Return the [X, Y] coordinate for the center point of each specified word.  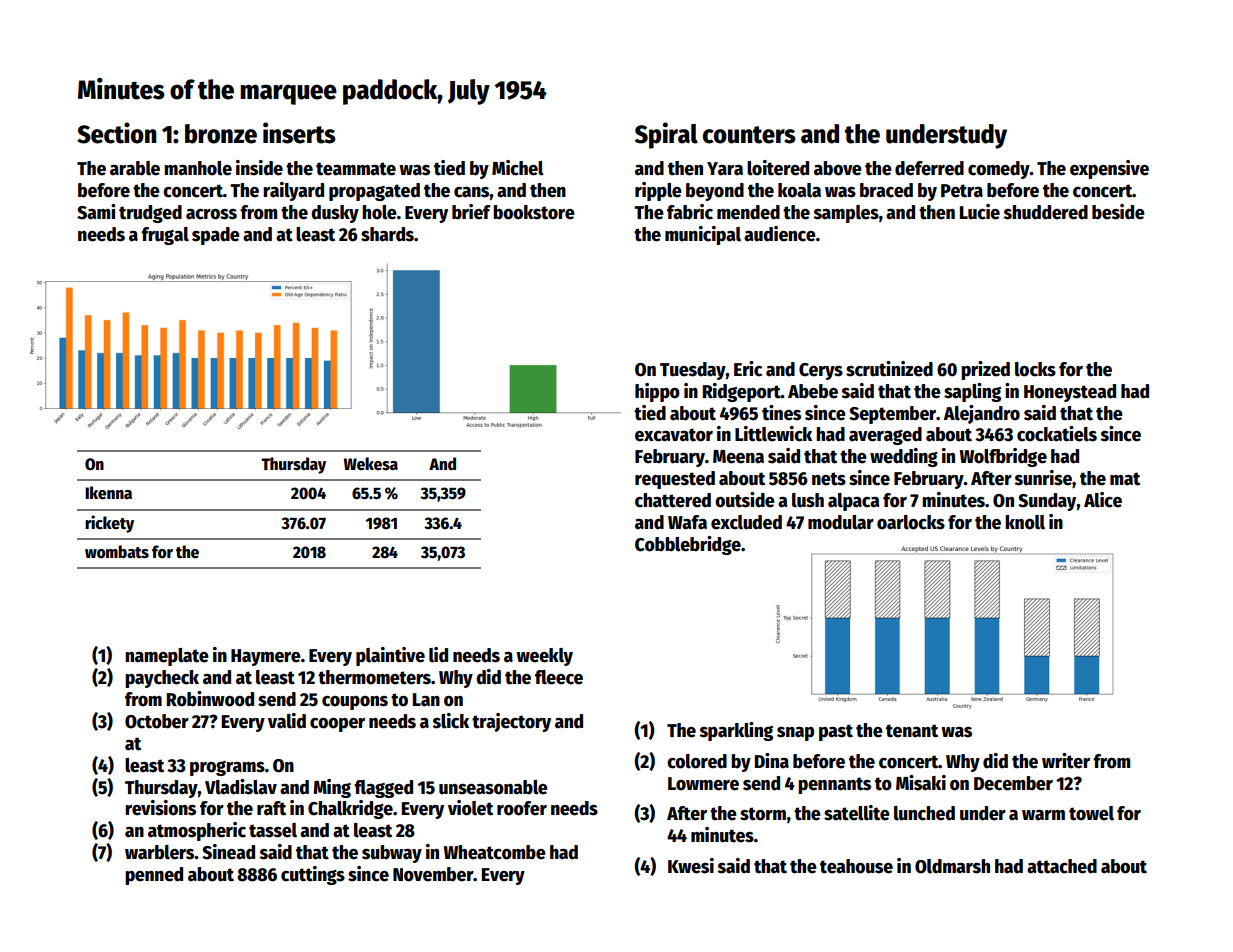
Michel [518, 168]
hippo [657, 392]
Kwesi [691, 866]
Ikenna [108, 493]
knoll [1025, 522]
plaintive [390, 656]
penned [154, 876]
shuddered [1046, 212]
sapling [972, 392]
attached [1062, 866]
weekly [544, 657]
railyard [293, 191]
